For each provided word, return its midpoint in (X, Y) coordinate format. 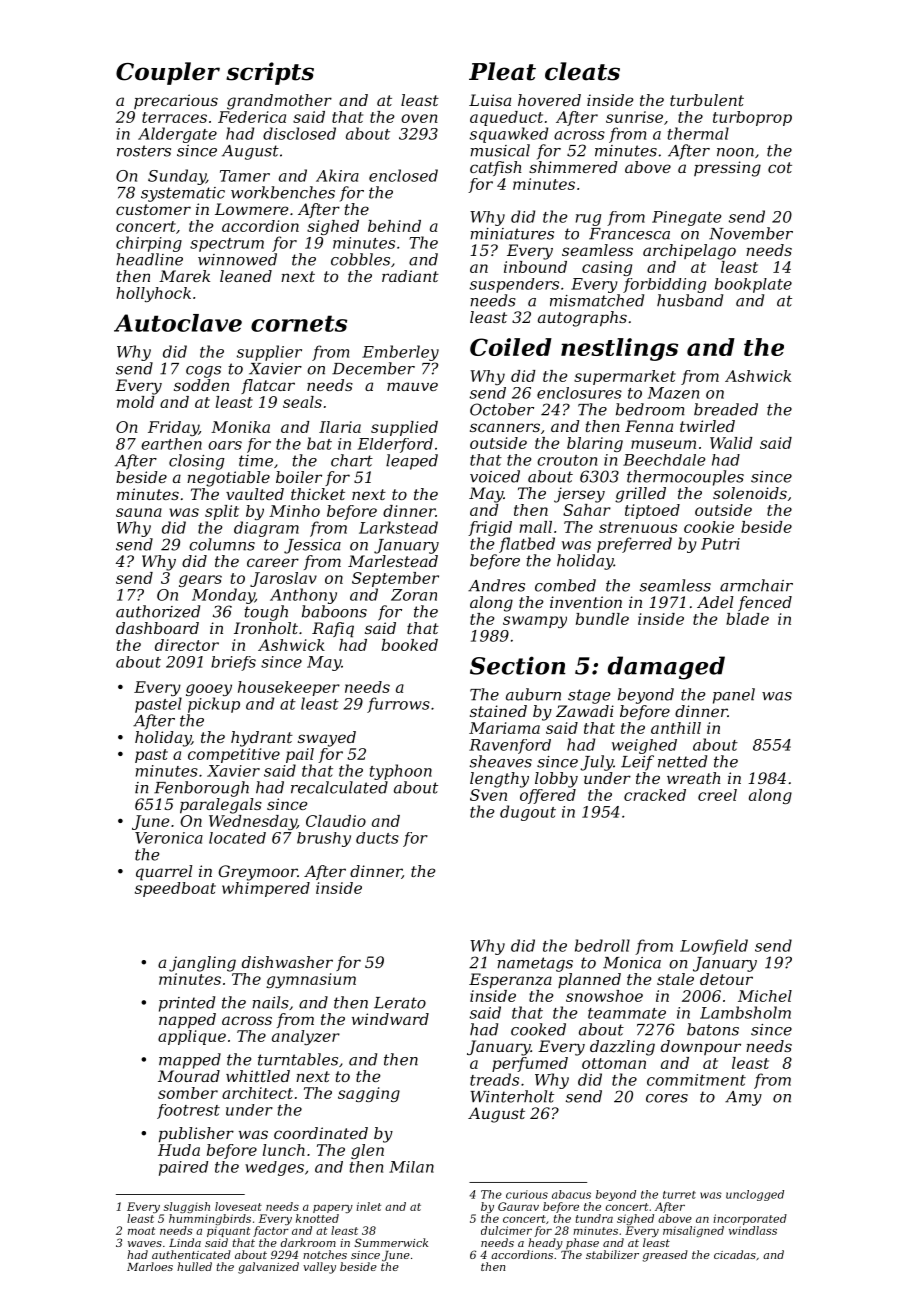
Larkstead (398, 527)
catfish (496, 168)
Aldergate (177, 135)
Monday (223, 596)
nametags (535, 964)
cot (780, 167)
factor (271, 1231)
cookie (709, 527)
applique (192, 1037)
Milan (411, 1167)
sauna (139, 512)
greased (665, 1256)
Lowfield (714, 947)
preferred (634, 545)
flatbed (527, 545)
